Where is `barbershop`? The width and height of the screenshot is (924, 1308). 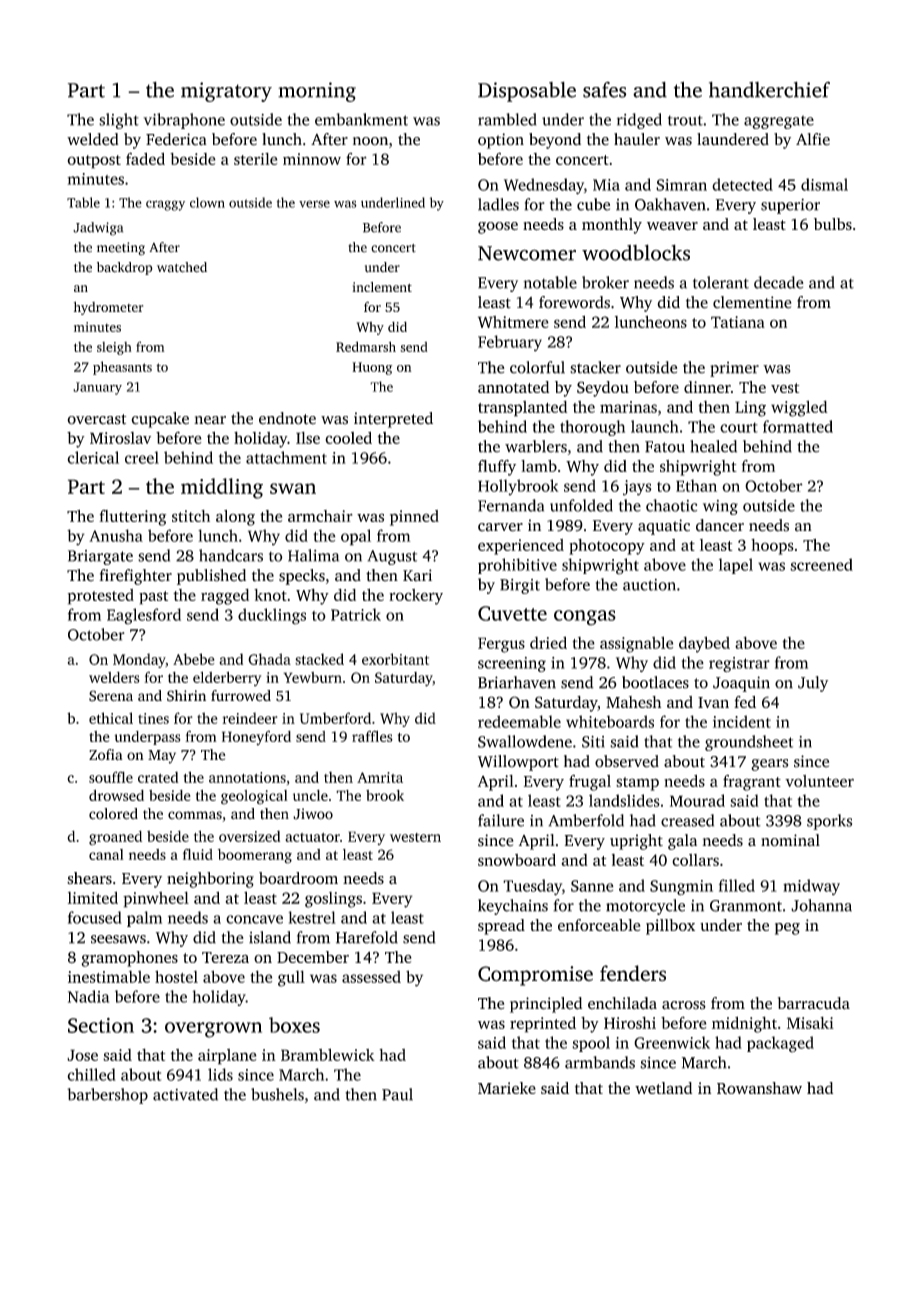 barbershop is located at coordinates (107, 1096).
